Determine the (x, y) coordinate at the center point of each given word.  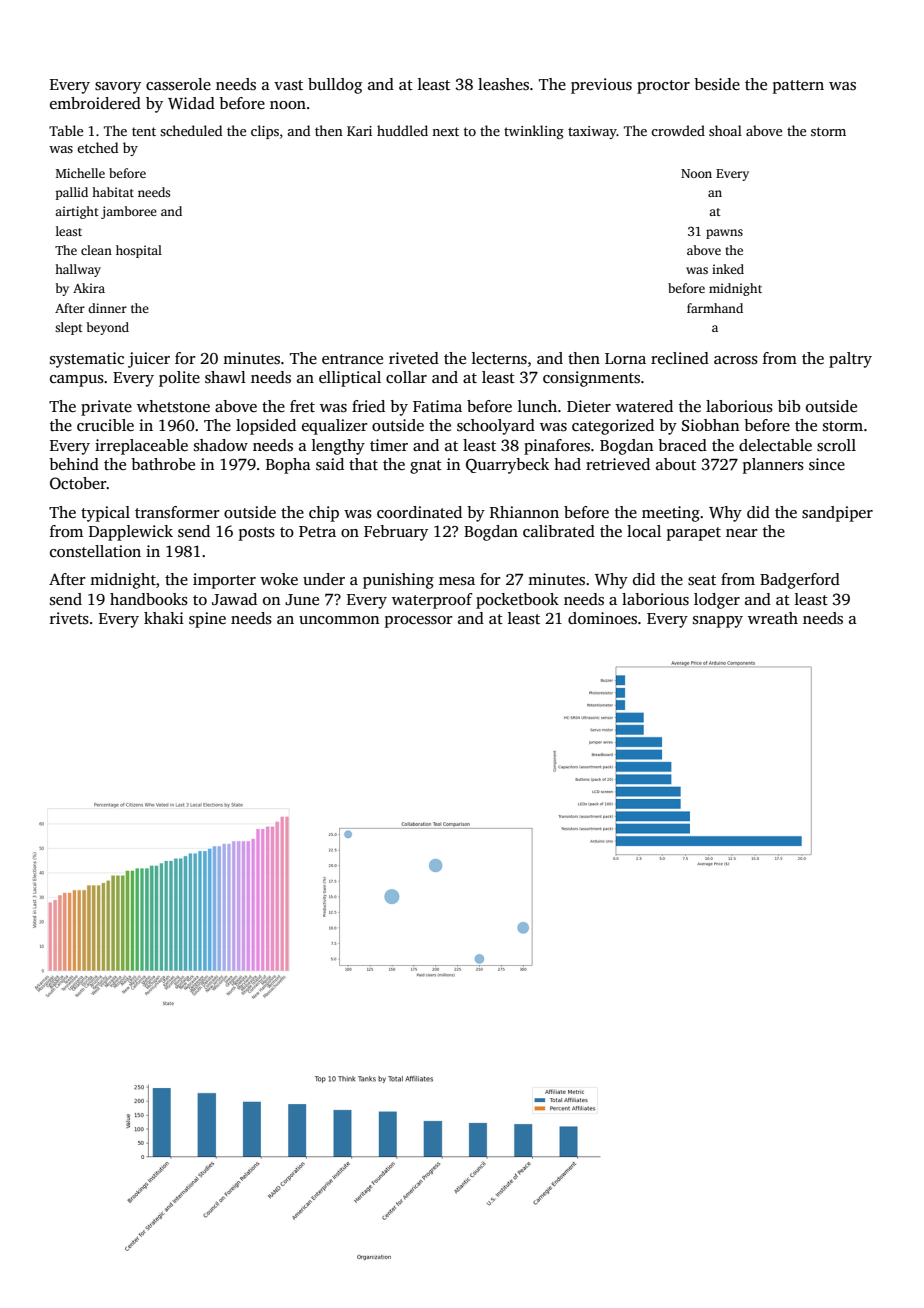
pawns (724, 234)
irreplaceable (141, 447)
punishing (398, 581)
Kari (359, 131)
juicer (149, 360)
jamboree (129, 212)
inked (728, 269)
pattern (798, 87)
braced (682, 445)
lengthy (338, 447)
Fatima (437, 406)
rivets (69, 618)
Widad (191, 103)
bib (789, 406)
